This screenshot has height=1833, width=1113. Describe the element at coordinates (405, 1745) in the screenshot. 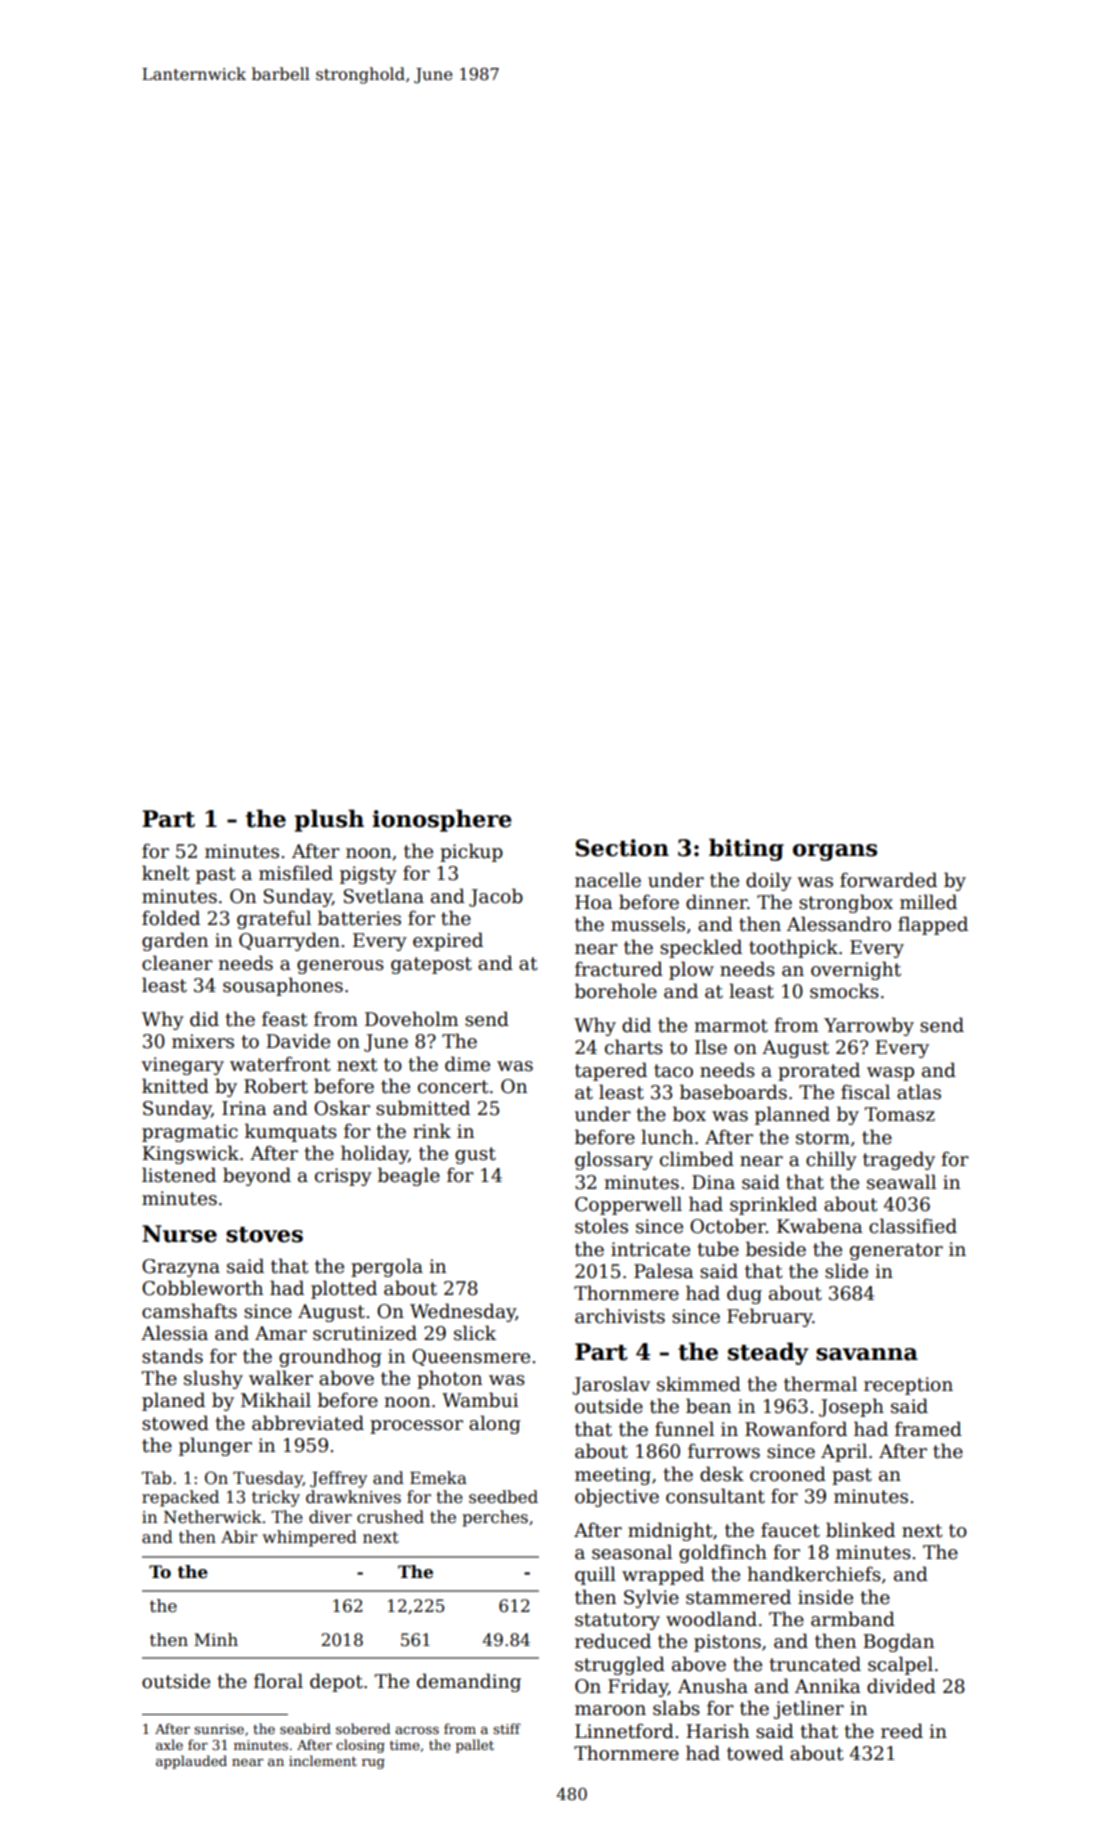

I see `time` at that location.
